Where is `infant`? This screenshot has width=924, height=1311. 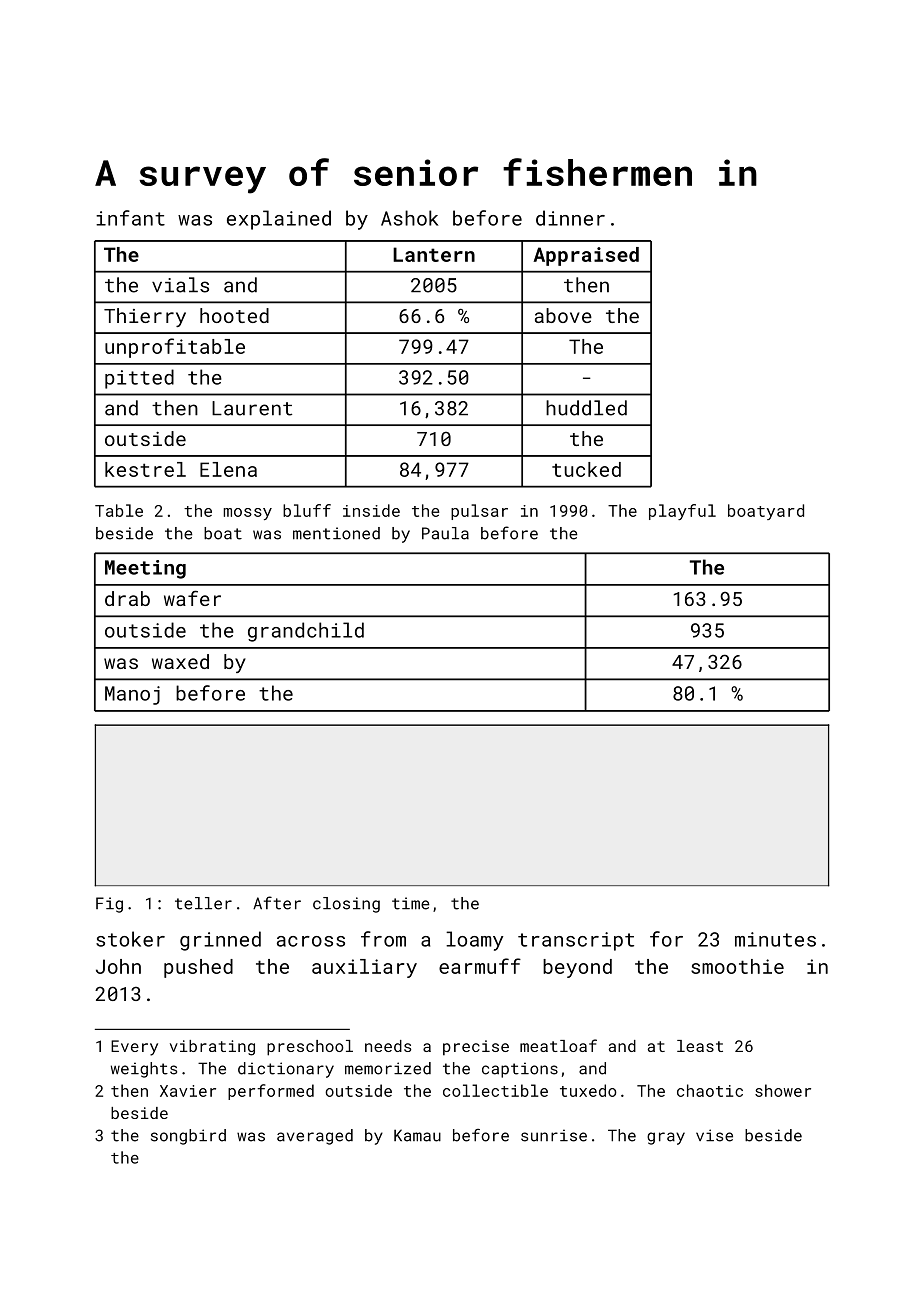 infant is located at coordinates (130, 218).
